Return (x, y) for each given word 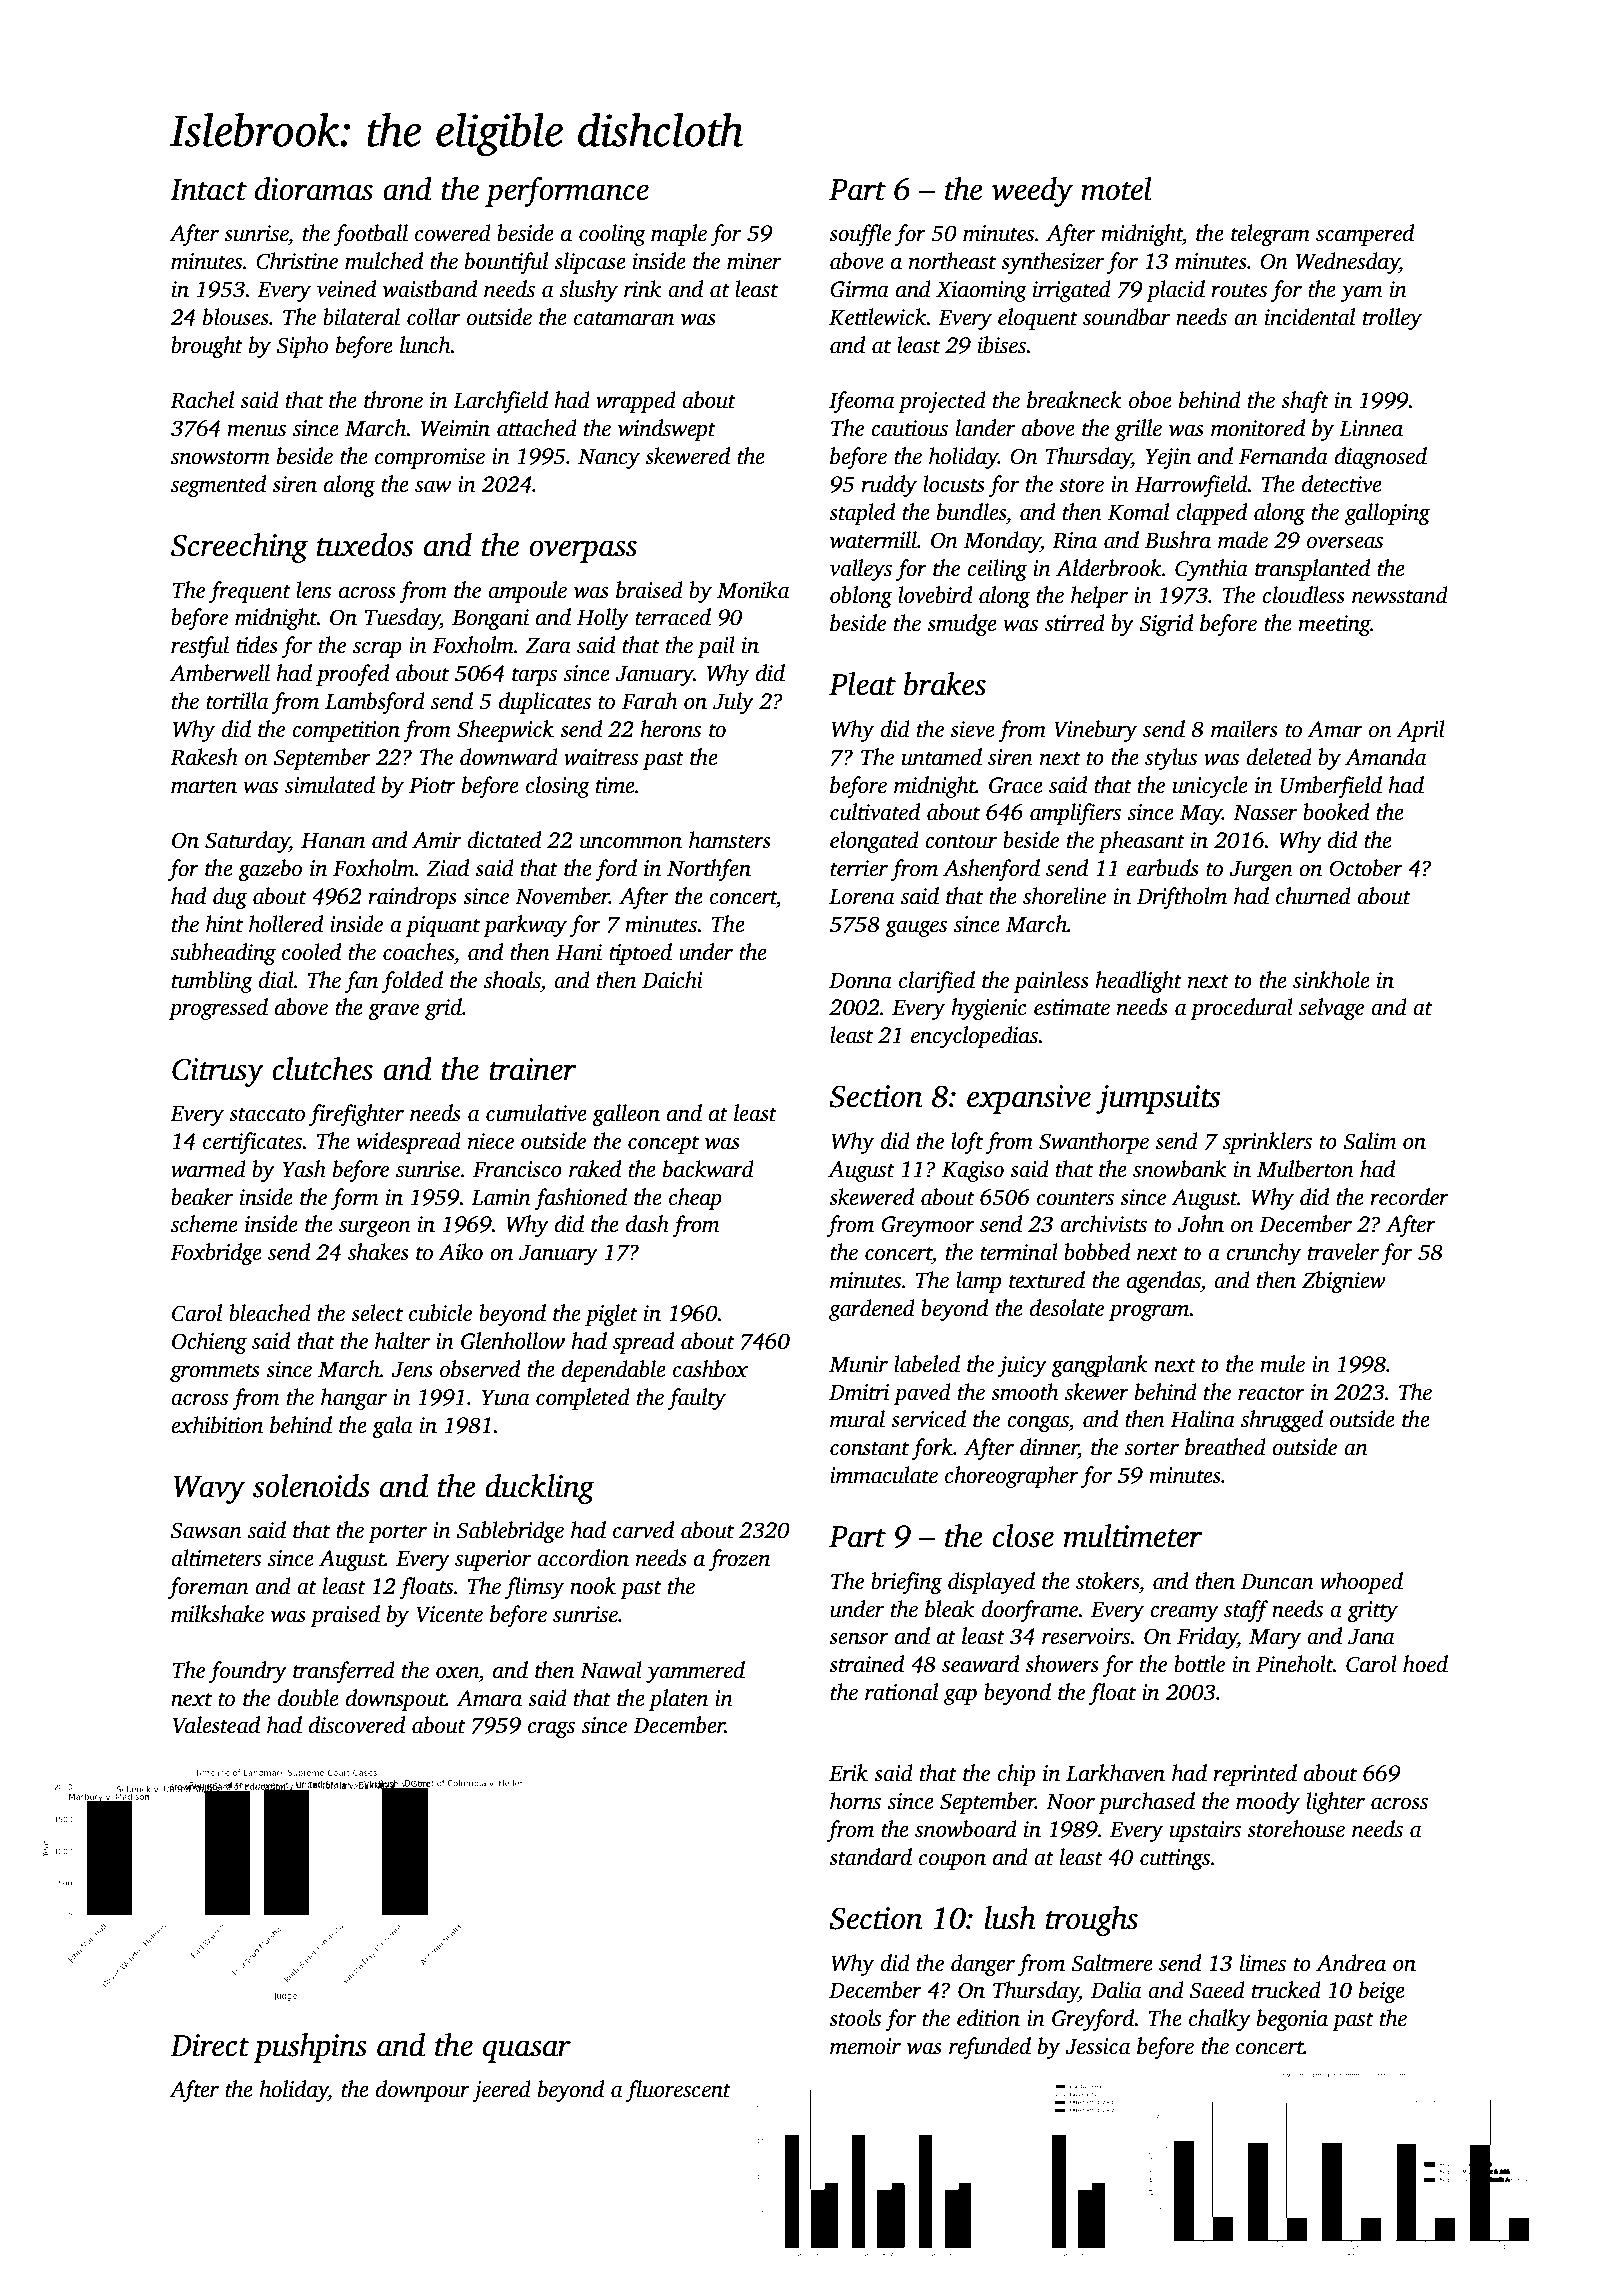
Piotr (432, 785)
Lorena (861, 897)
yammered (695, 1672)
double (308, 1698)
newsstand (1400, 595)
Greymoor (928, 1226)
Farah (650, 701)
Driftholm (1182, 898)
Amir (436, 840)
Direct (209, 2045)
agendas (1163, 1282)
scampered (1365, 235)
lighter (1335, 1803)
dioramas (314, 189)
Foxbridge (216, 1254)
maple (679, 235)
